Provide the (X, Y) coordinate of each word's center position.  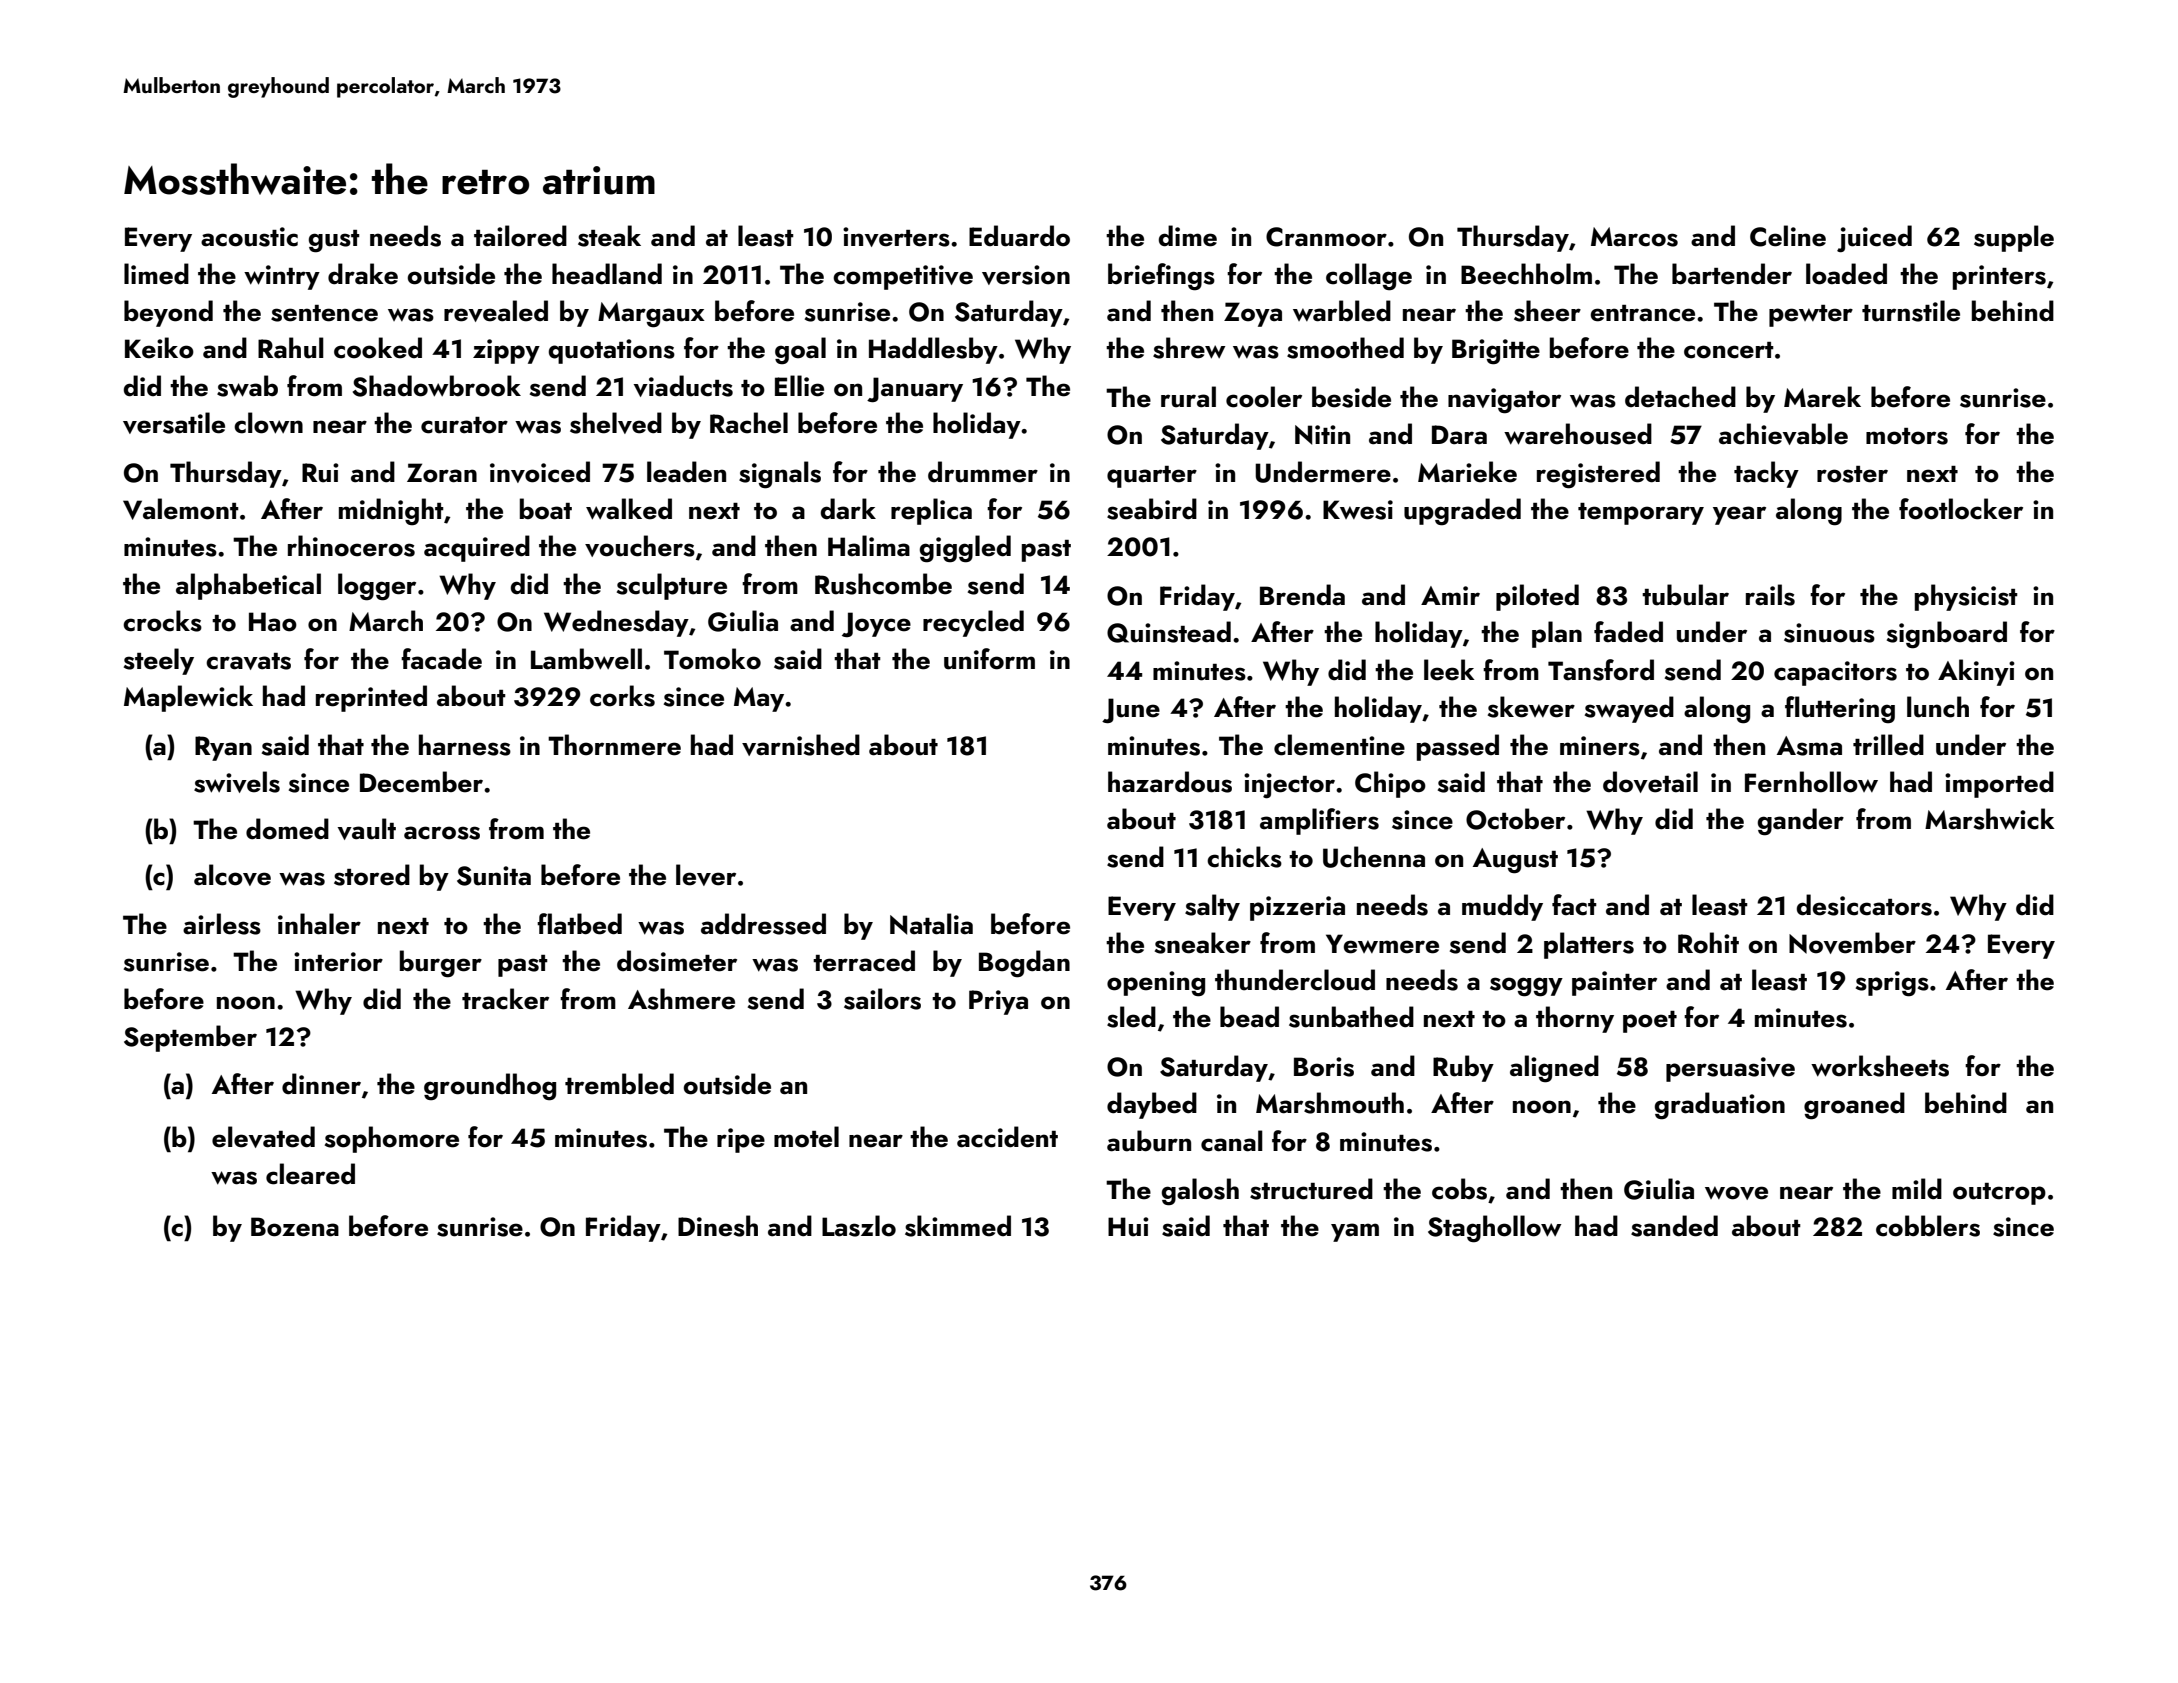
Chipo (1390, 784)
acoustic (249, 237)
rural (1188, 397)
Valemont (181, 509)
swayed (1629, 709)
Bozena (295, 1227)
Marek (1822, 397)
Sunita (494, 876)
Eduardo (1019, 236)
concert (1729, 350)
